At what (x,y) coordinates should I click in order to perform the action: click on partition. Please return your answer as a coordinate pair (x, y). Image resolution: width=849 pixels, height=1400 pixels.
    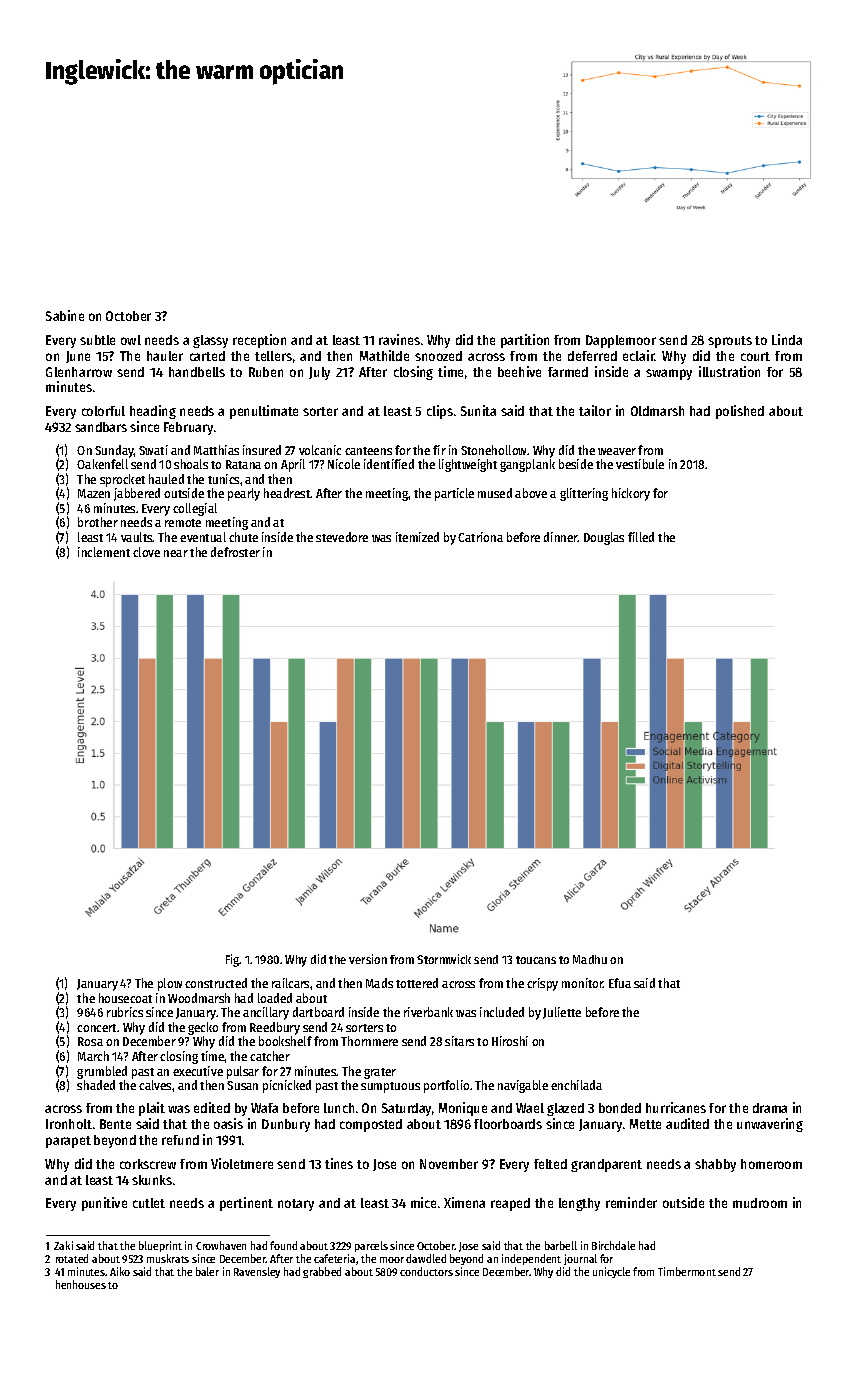
    Looking at the image, I should click on (525, 341).
